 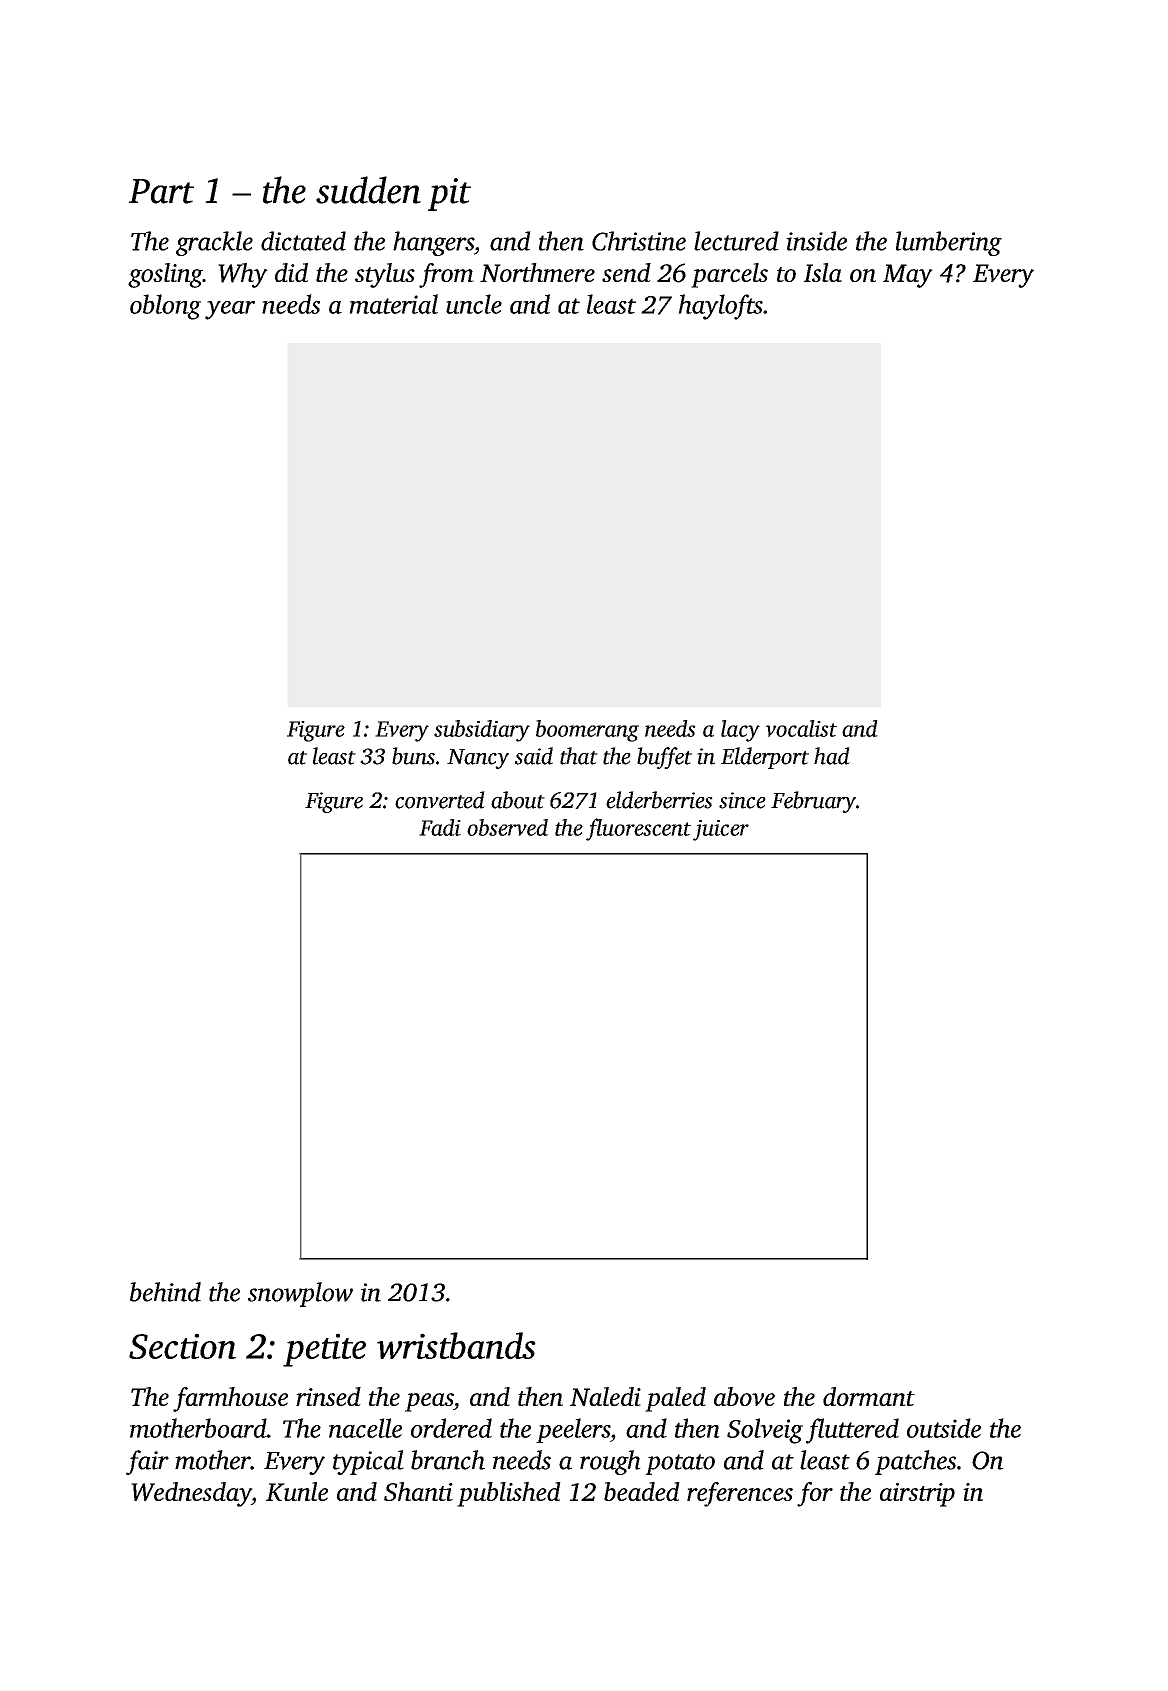 I want to click on Fadi, so click(x=440, y=827).
